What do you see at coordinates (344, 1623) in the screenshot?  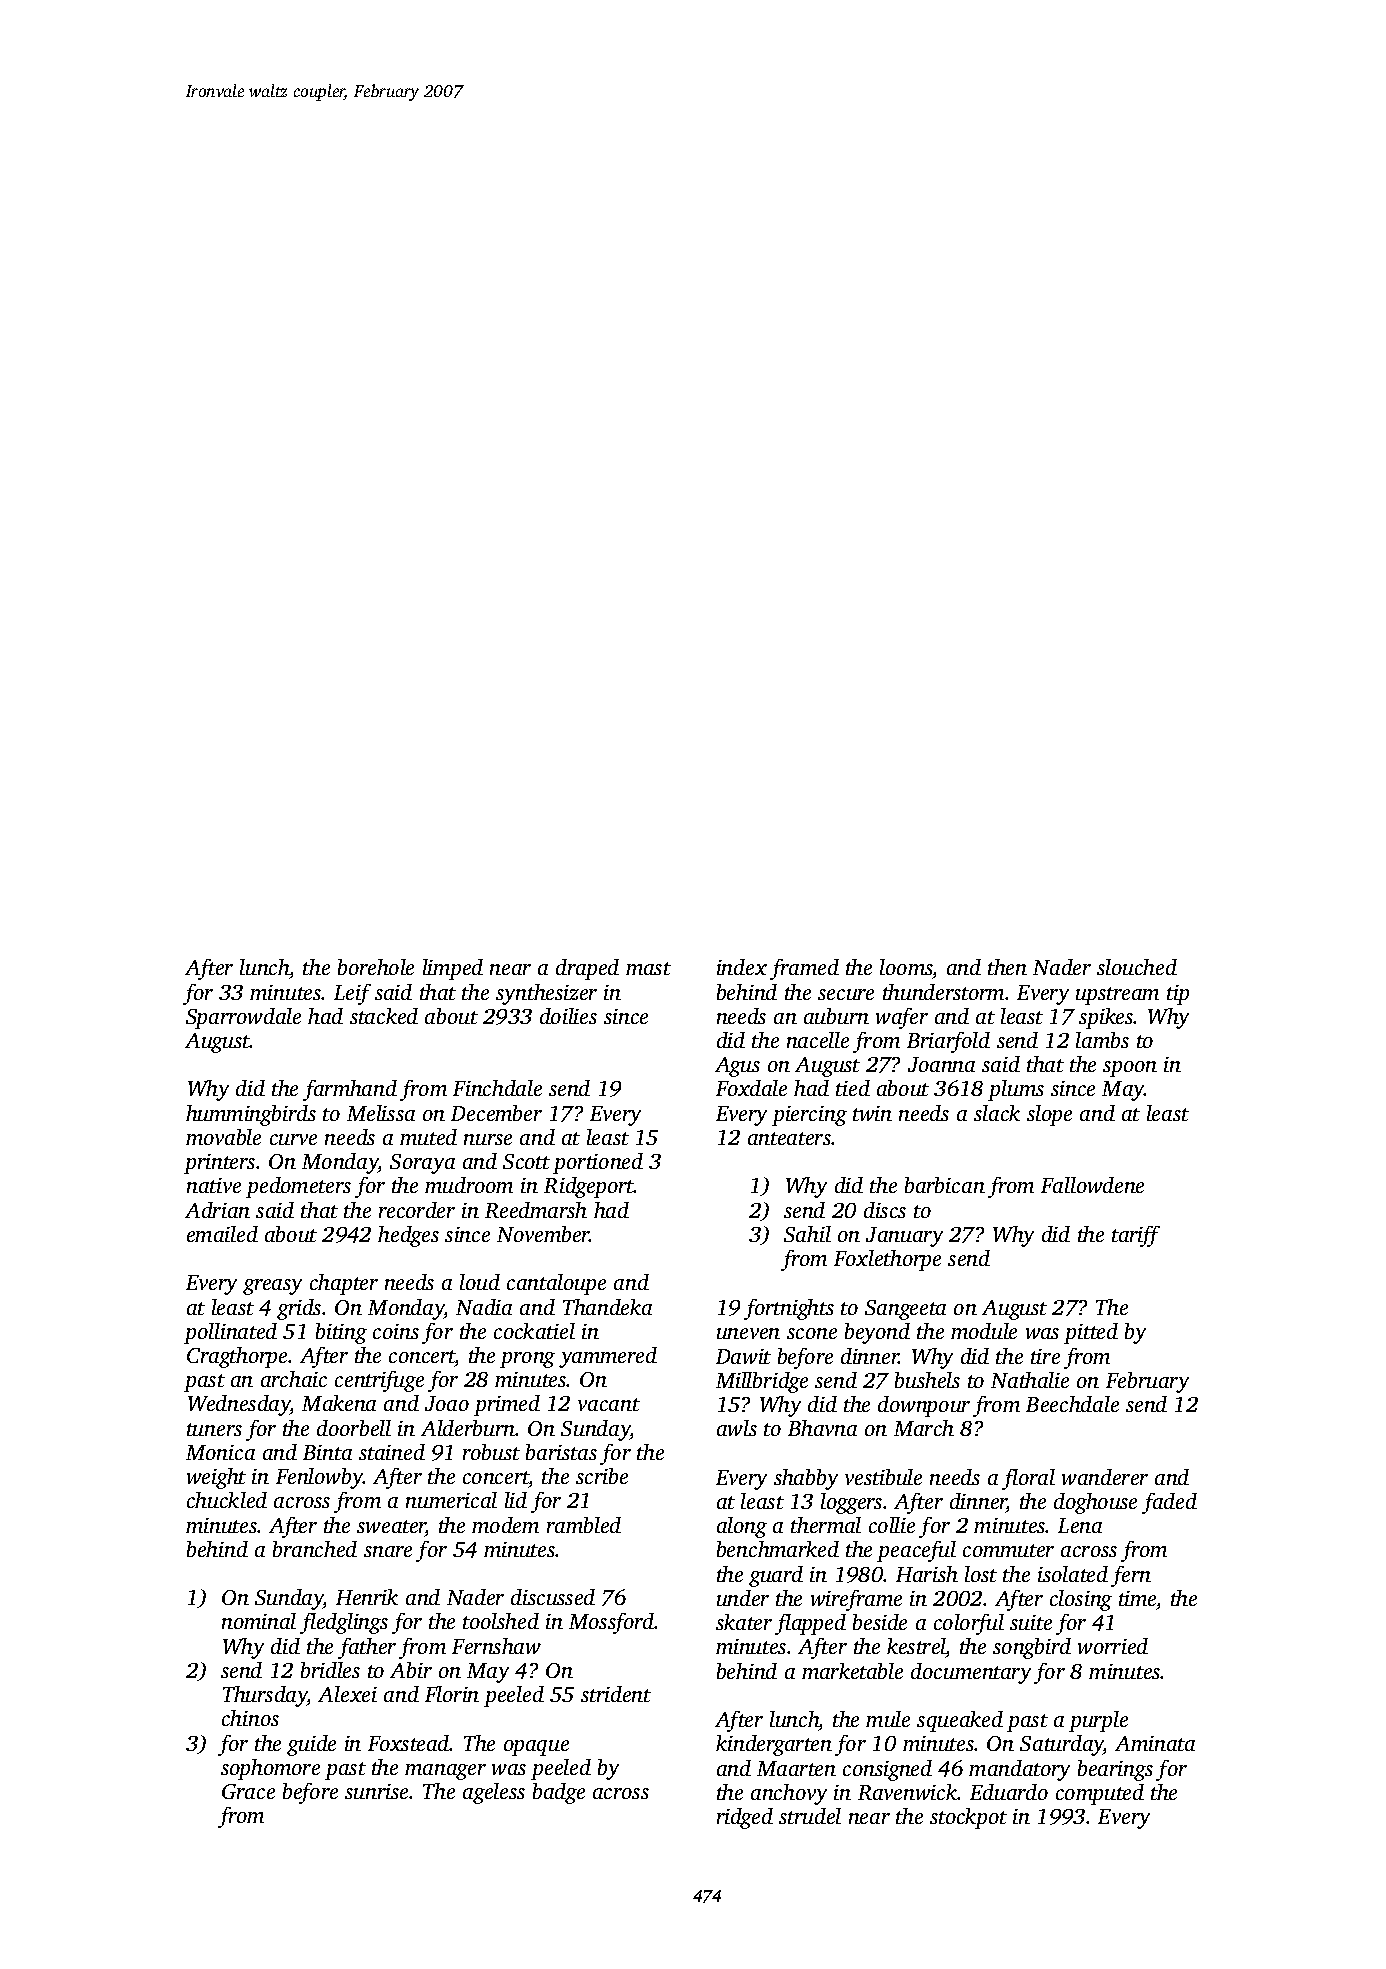 I see `fledglings` at bounding box center [344, 1623].
